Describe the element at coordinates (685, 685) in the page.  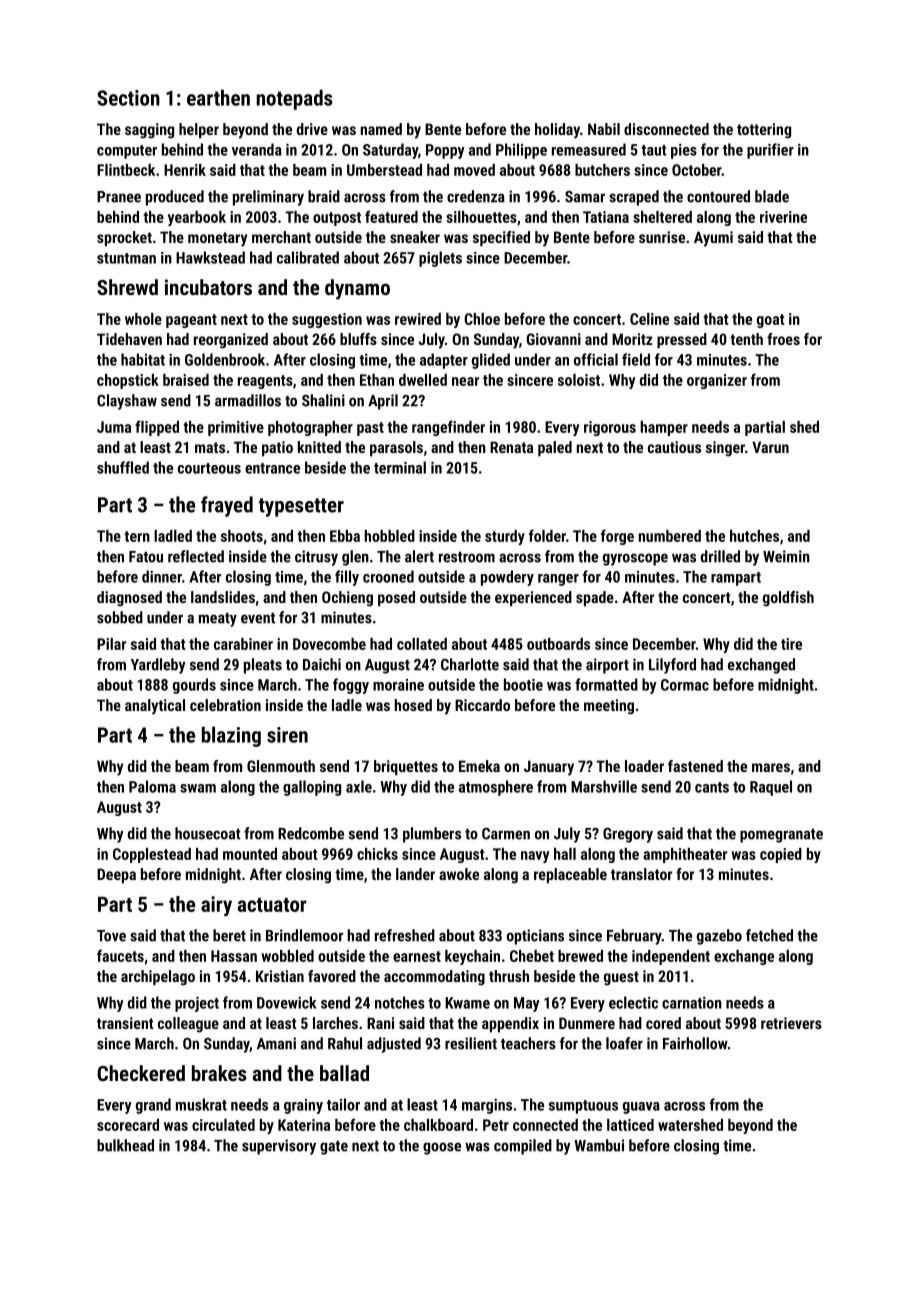
I see `Cormac` at that location.
